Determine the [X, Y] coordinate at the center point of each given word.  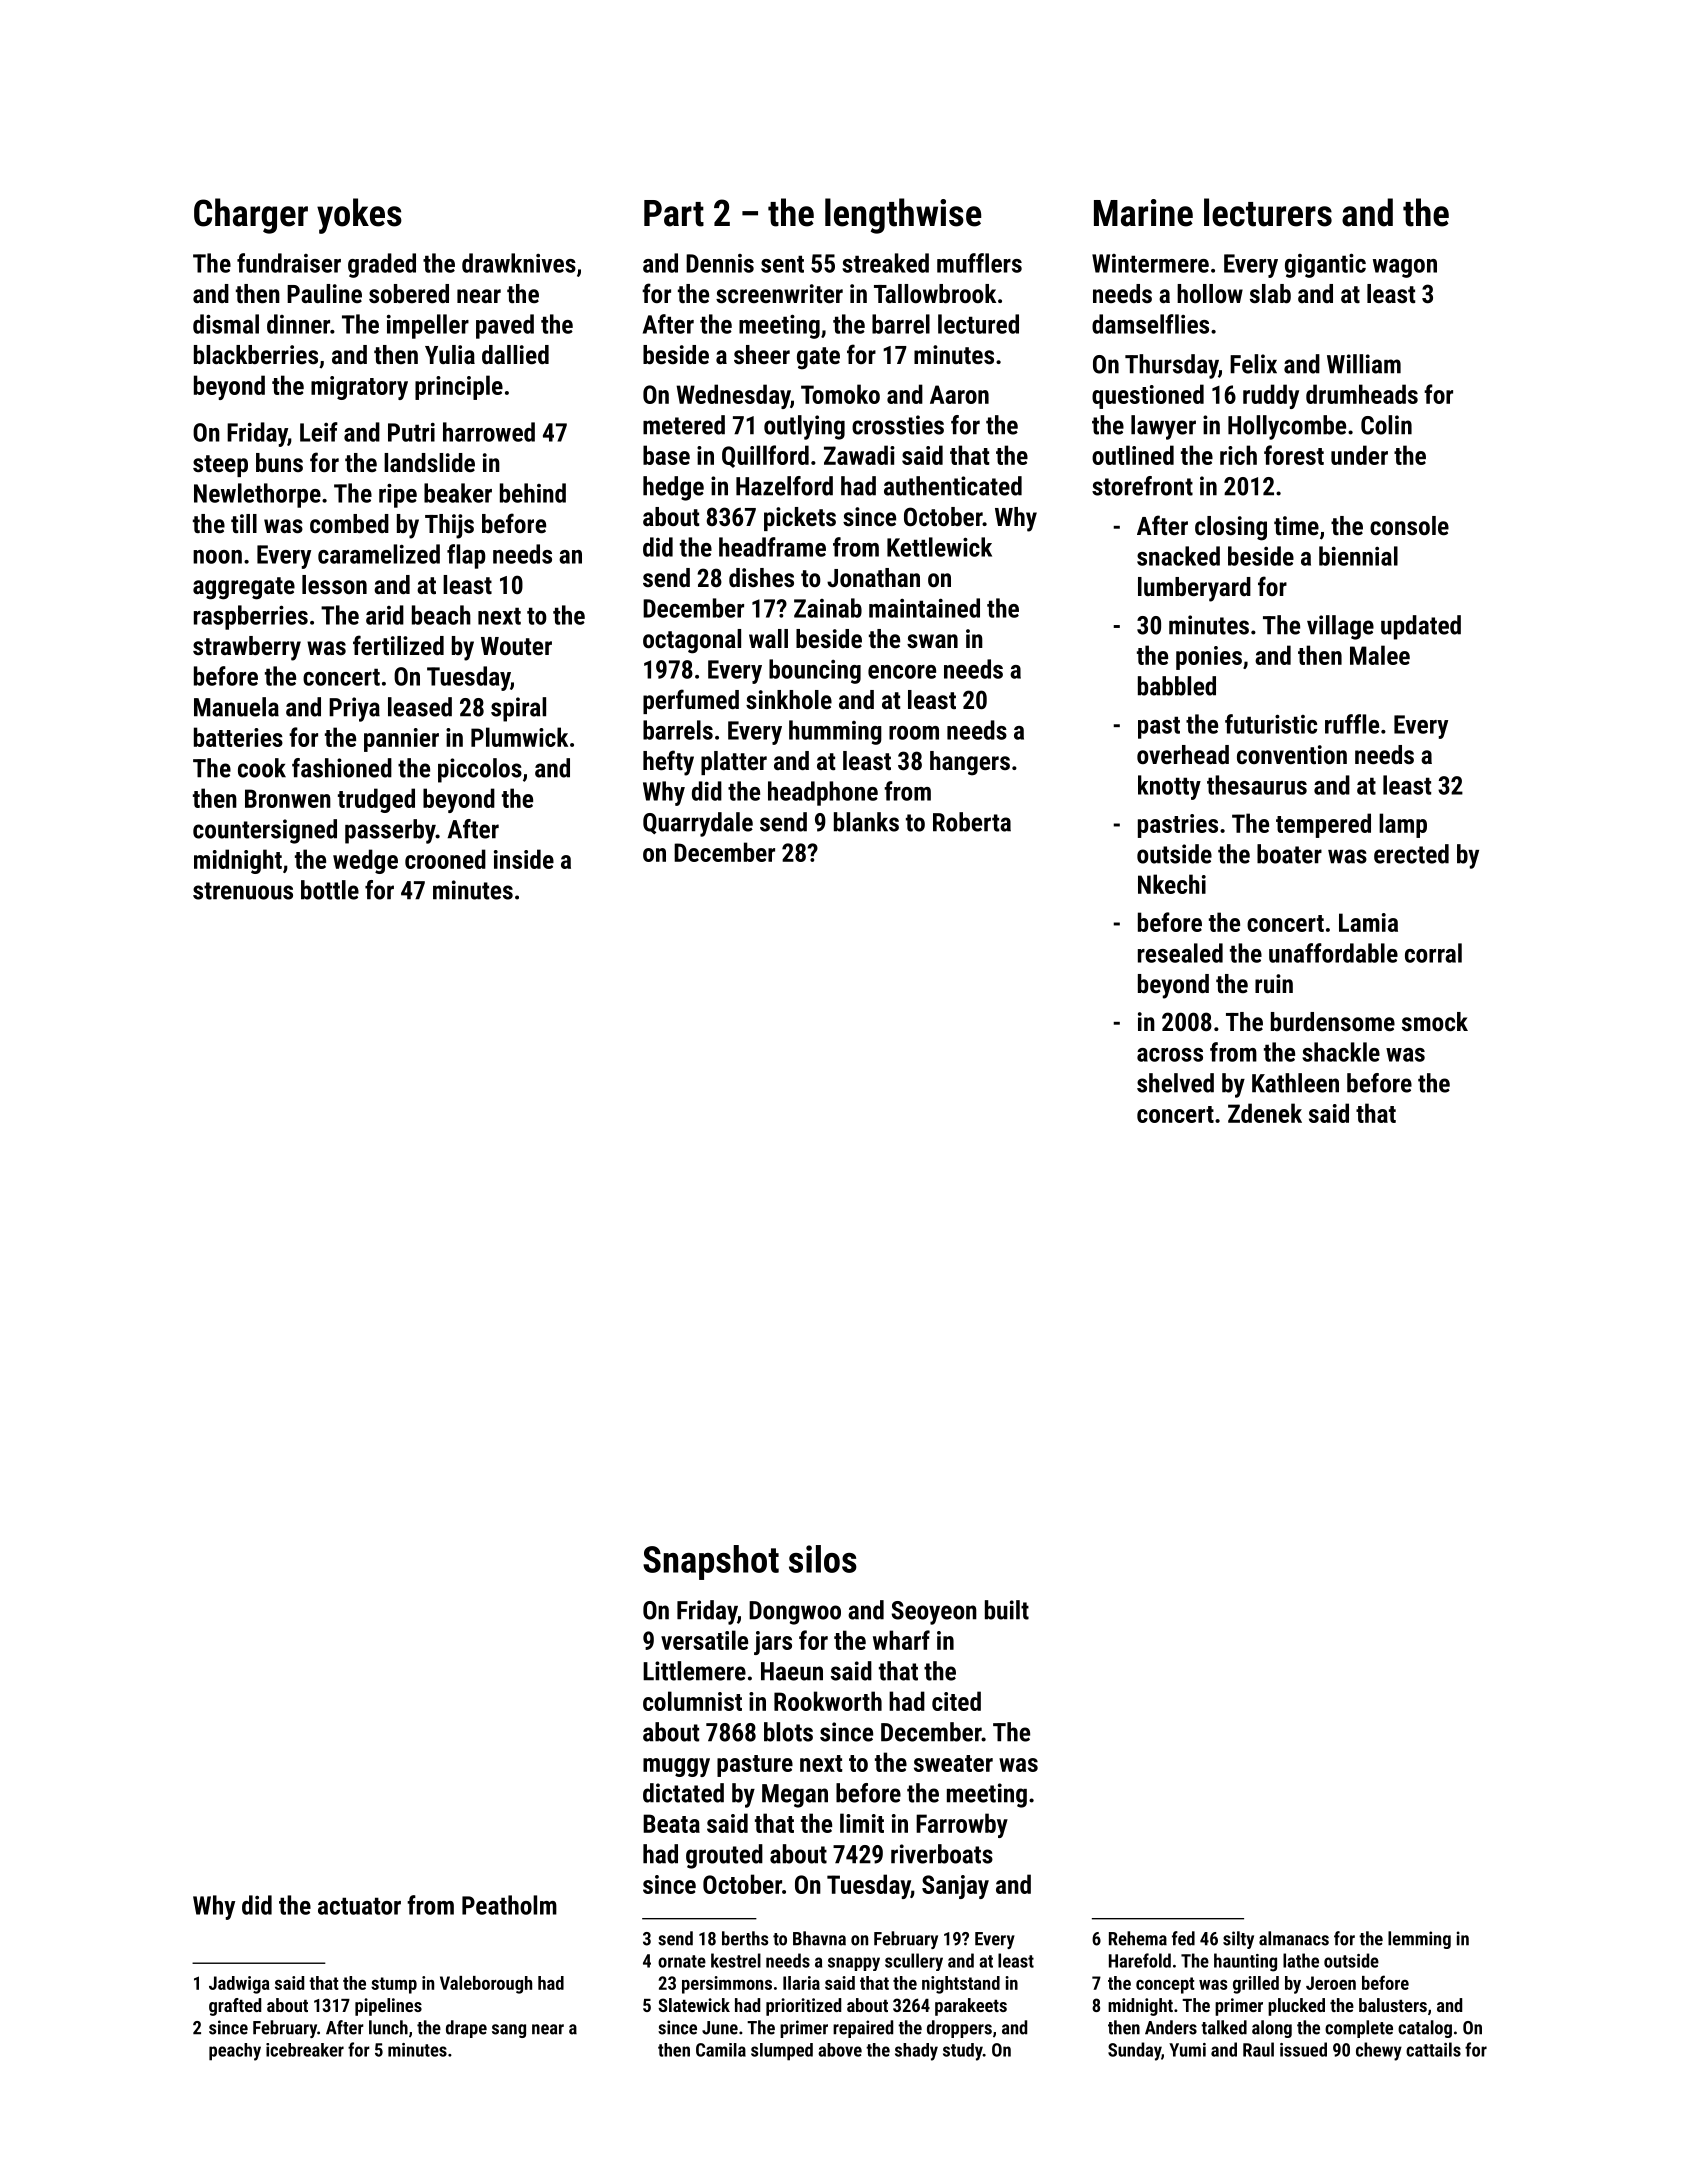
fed [1183, 1938]
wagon [1405, 268]
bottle [330, 890]
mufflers [979, 263]
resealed [1180, 953]
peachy [235, 2052]
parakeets [971, 2007]
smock [1435, 1021]
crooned [445, 859]
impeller [428, 326]
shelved [1175, 1083]
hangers [970, 763]
